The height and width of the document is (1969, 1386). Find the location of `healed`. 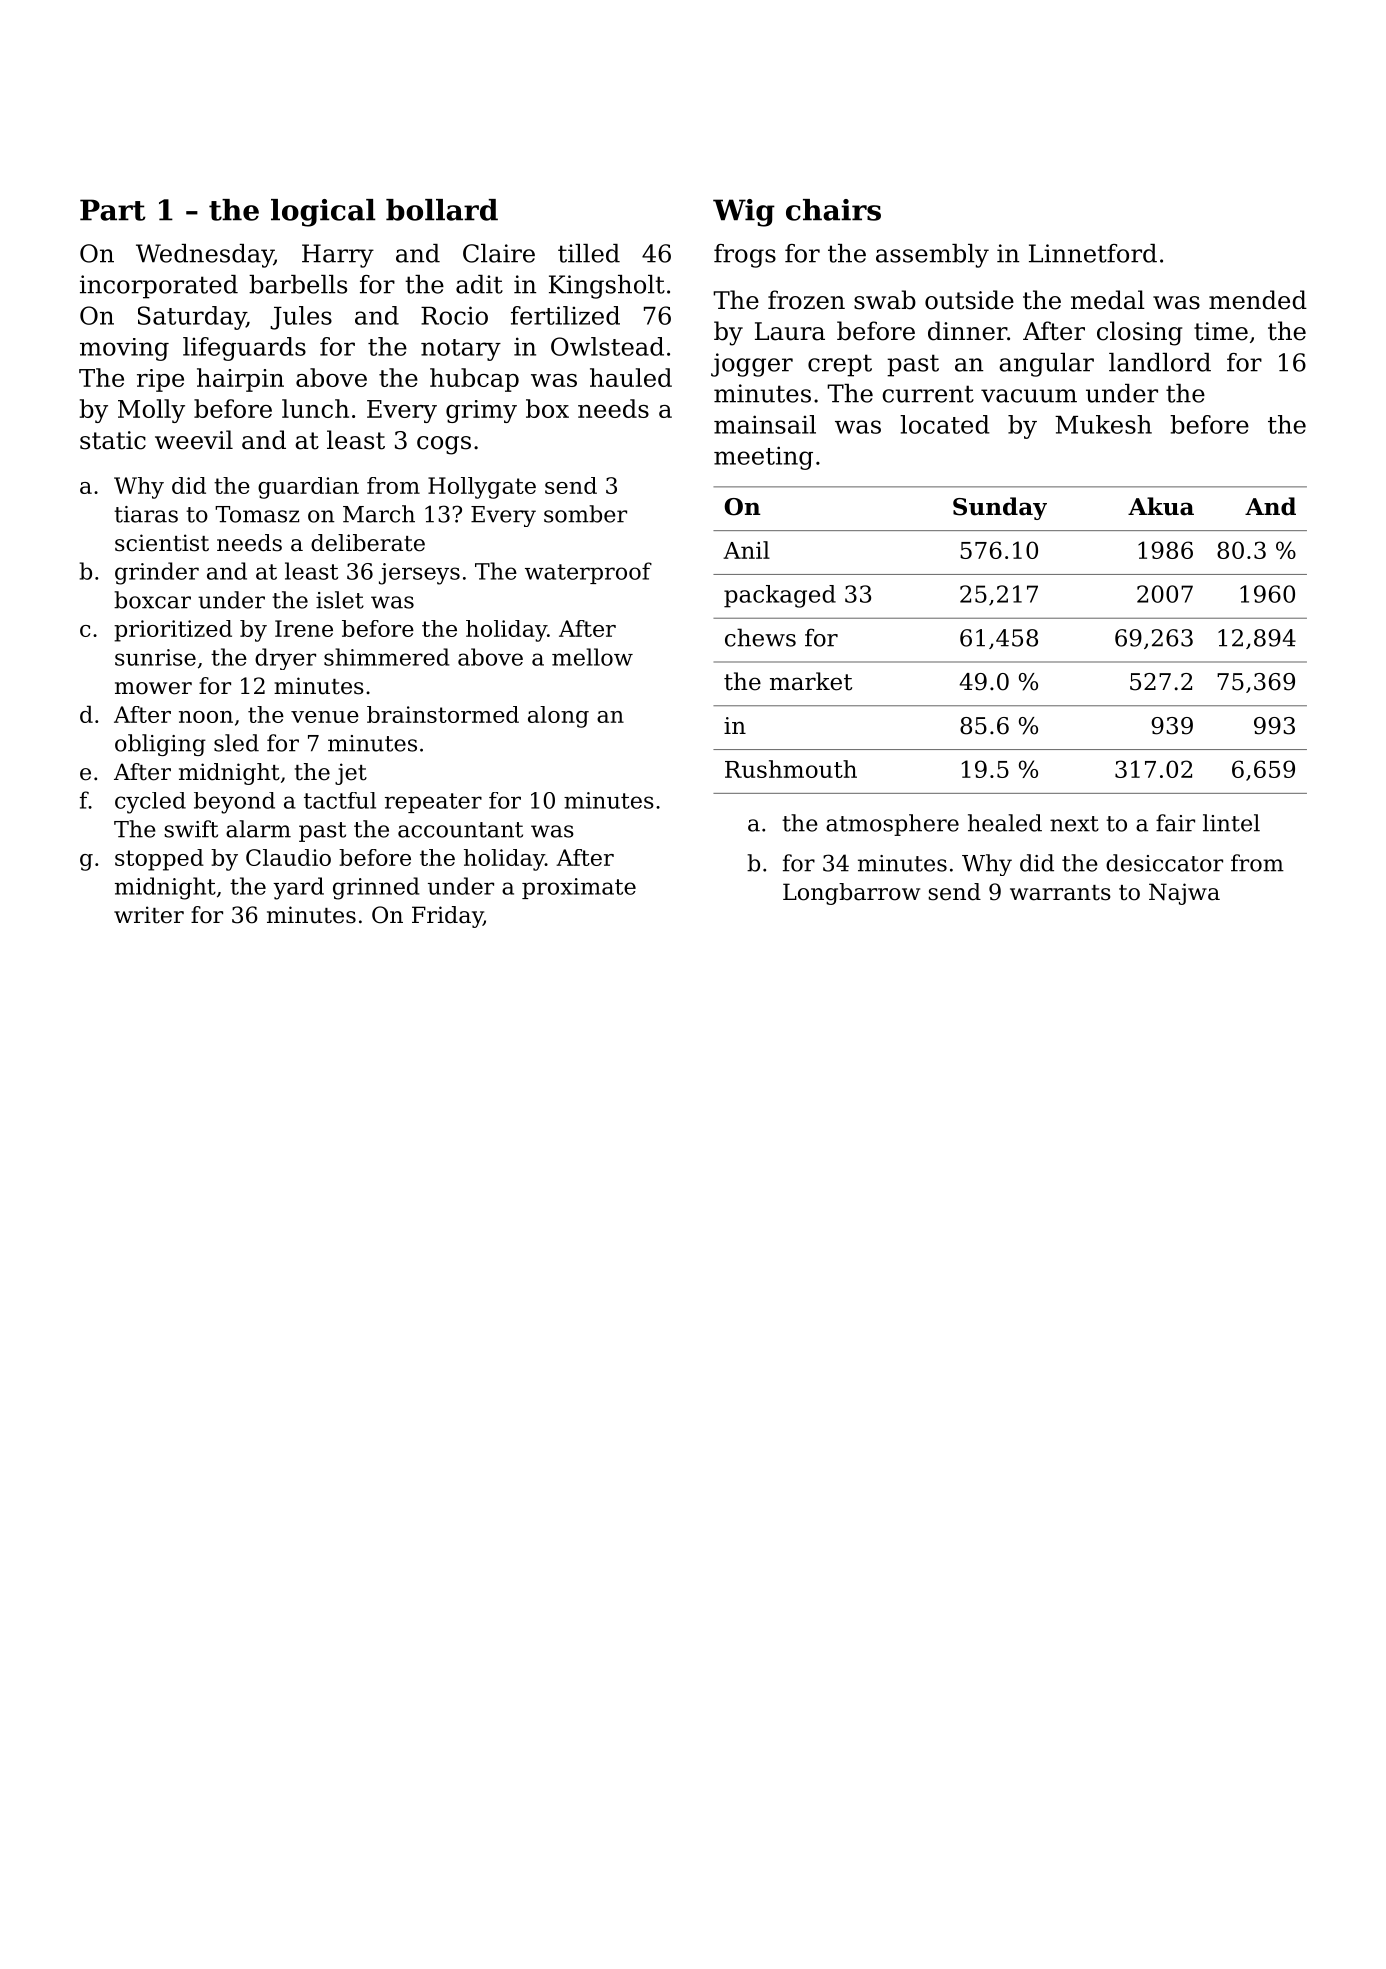

healed is located at coordinates (1005, 823).
